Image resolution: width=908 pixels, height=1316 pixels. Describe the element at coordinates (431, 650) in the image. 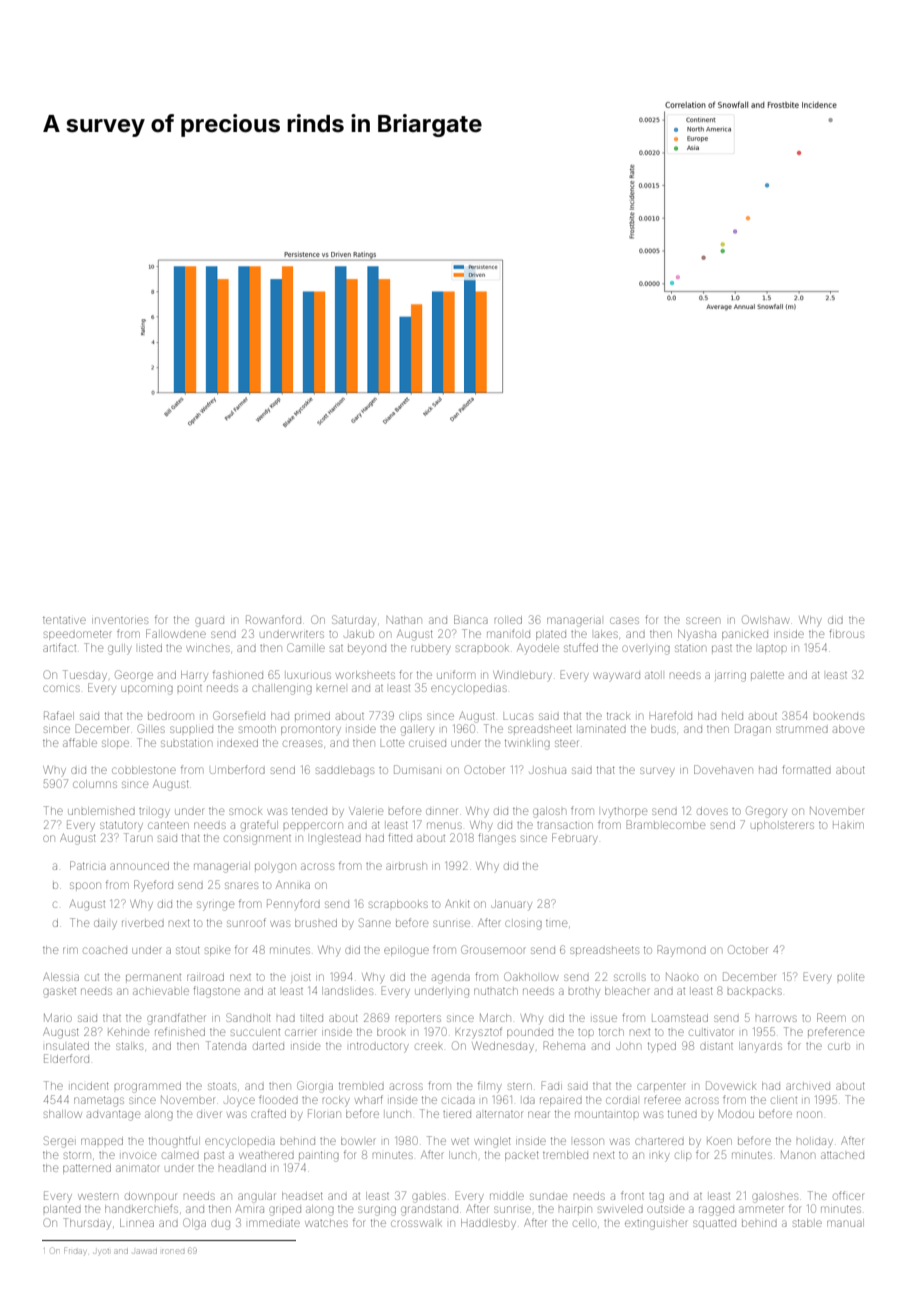

I see `rubbery` at that location.
